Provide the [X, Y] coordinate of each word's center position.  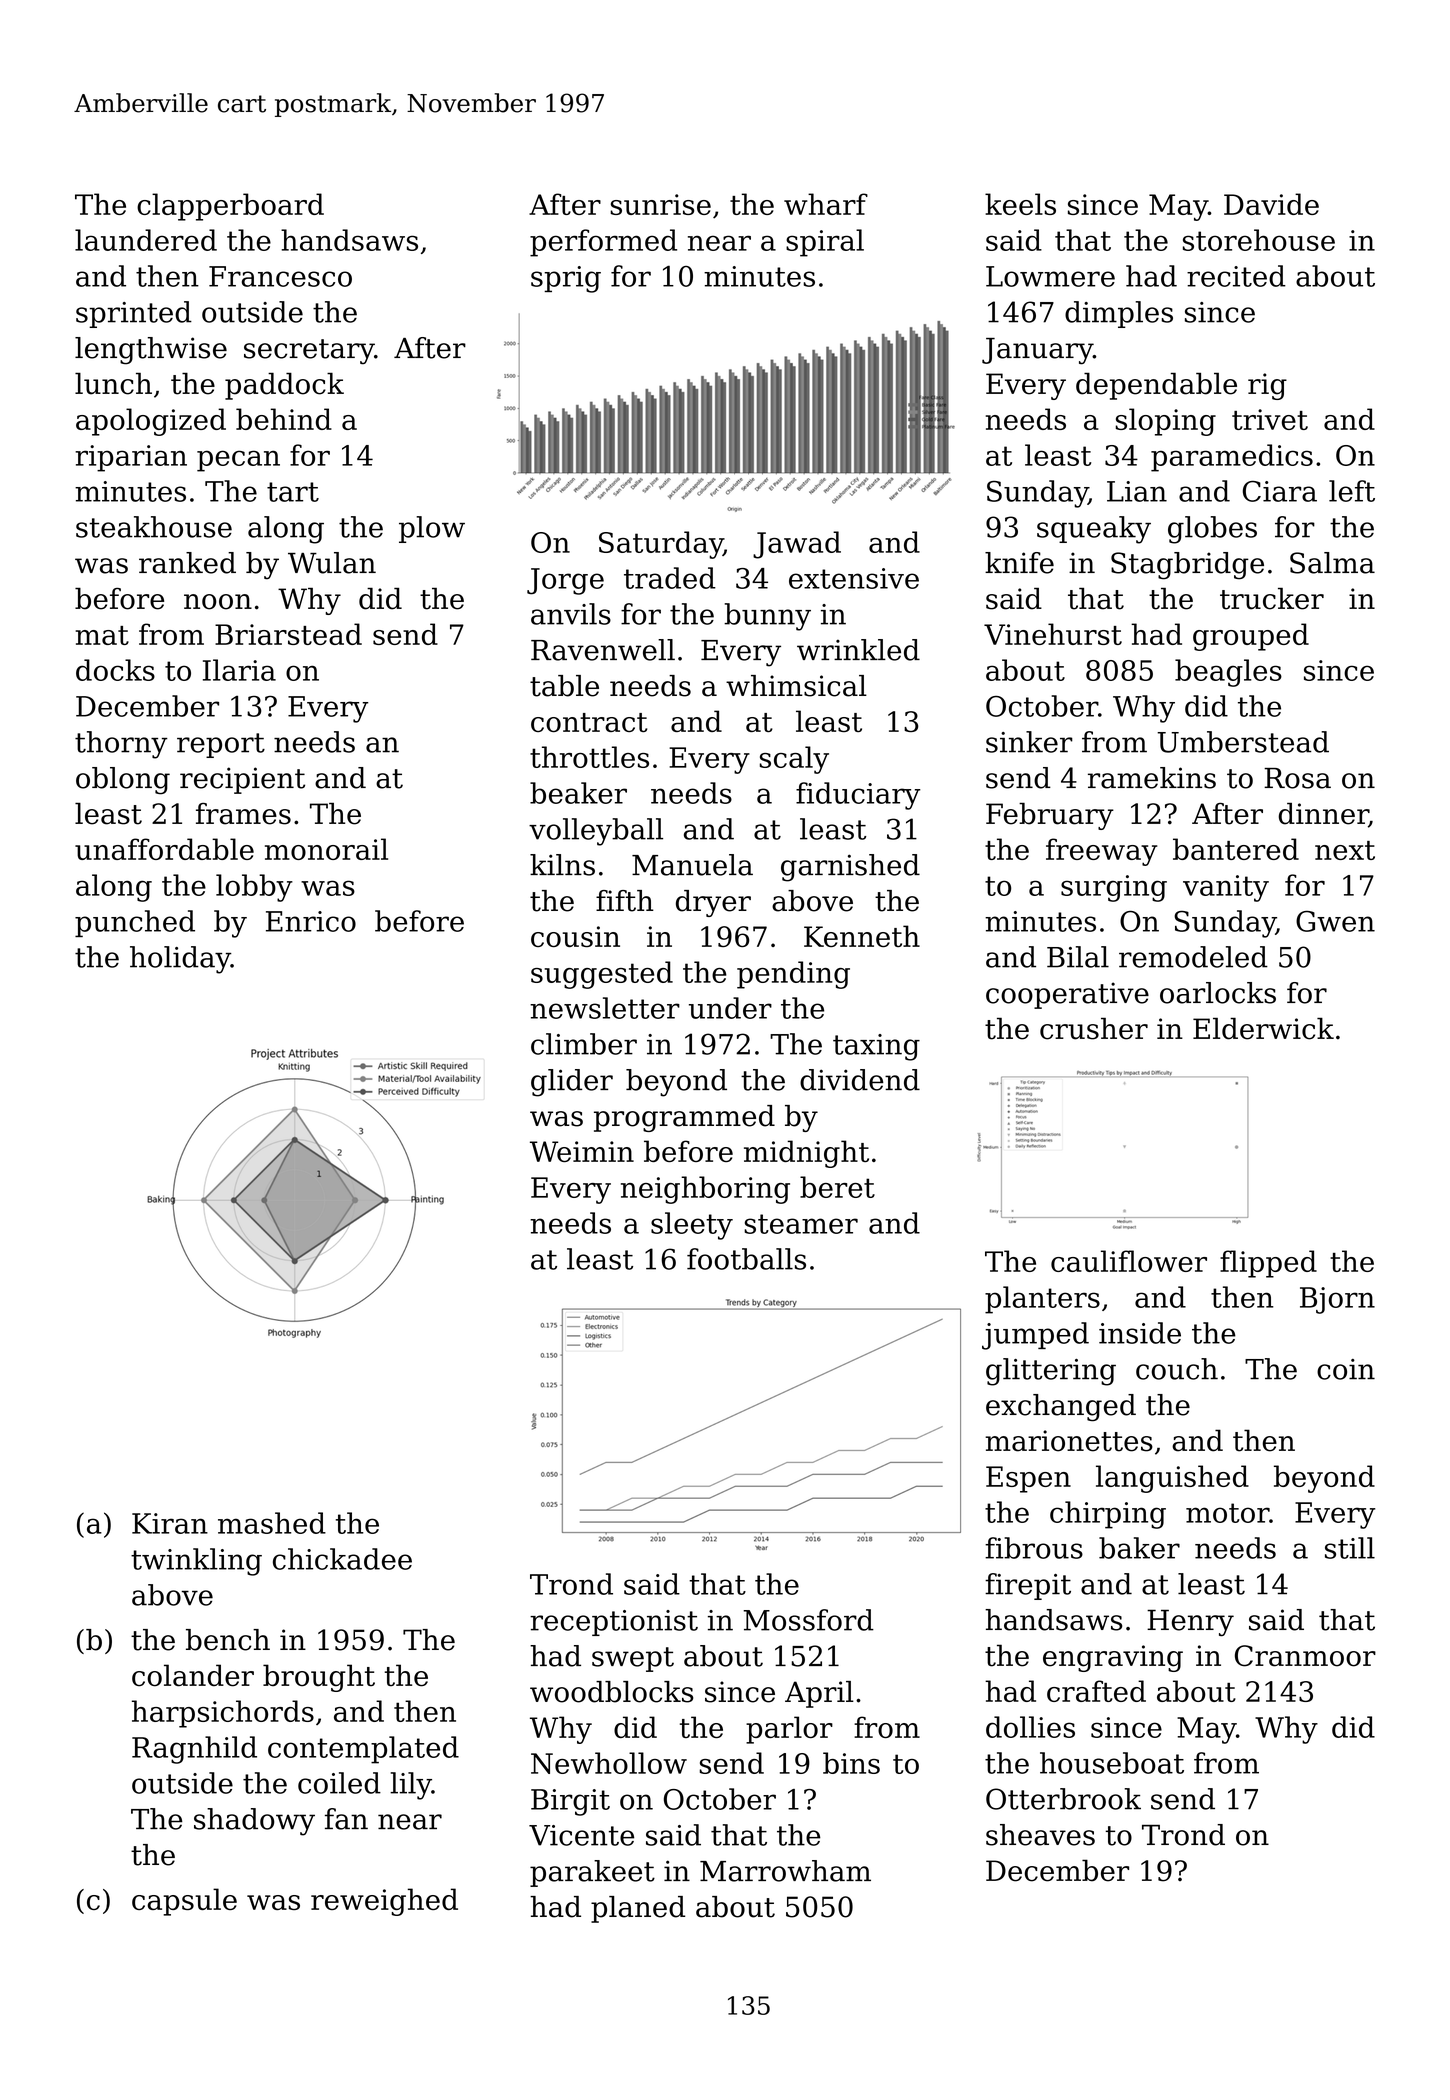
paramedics [1232, 458]
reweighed [384, 1902]
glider [572, 1083]
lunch [113, 384]
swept [633, 1659]
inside [1140, 1333]
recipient [242, 780]
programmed [684, 1118]
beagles [1228, 673]
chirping [1108, 1515]
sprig [566, 279]
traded [670, 578]
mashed [272, 1523]
